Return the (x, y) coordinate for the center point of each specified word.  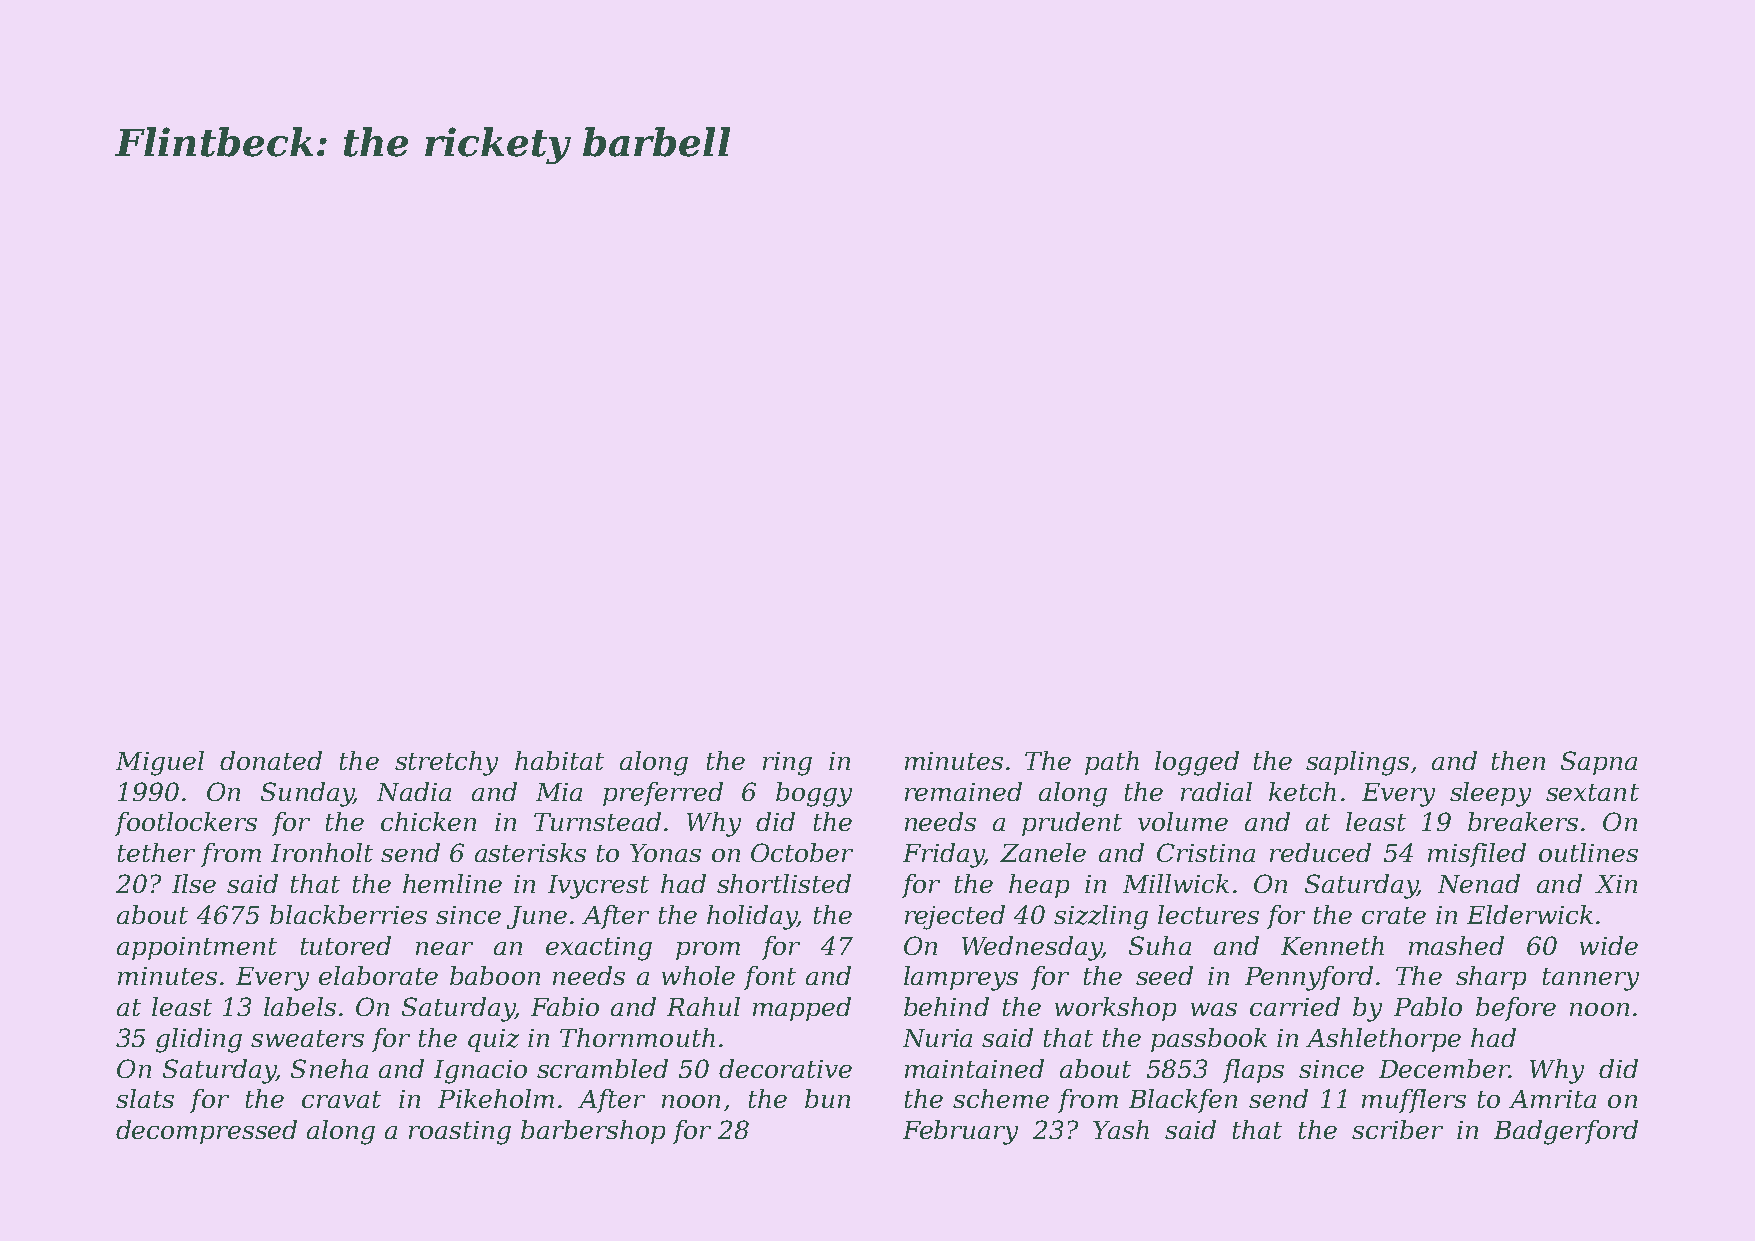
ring (787, 764)
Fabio (565, 1006)
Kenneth (1332, 945)
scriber (1397, 1129)
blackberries (348, 914)
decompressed (206, 1132)
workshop (1115, 1009)
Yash (1121, 1129)
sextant (1592, 792)
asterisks (530, 852)
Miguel (160, 763)
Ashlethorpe (1383, 1040)
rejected (955, 917)
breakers (1523, 821)
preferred (663, 794)
